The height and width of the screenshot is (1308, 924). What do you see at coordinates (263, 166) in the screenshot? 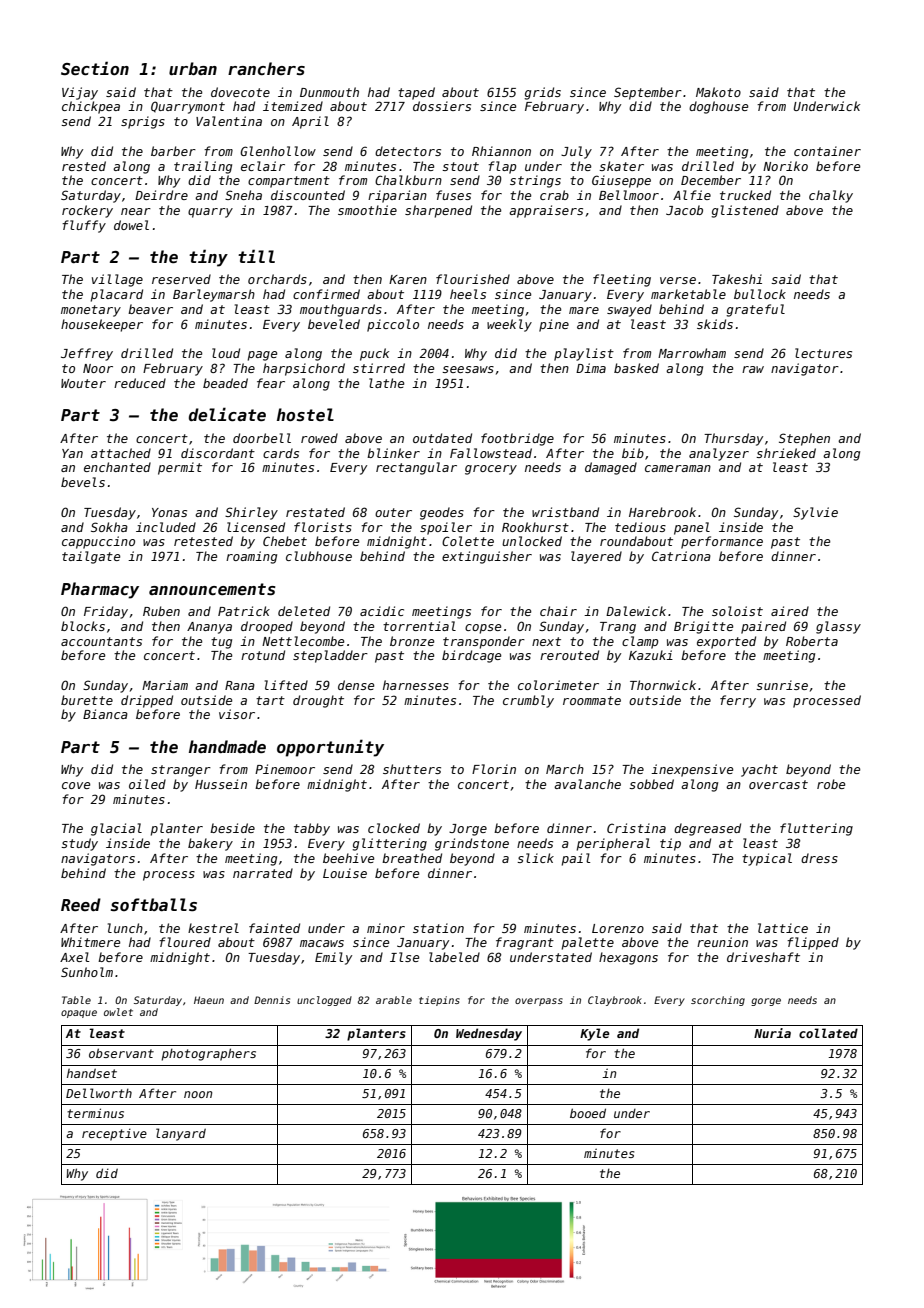
I see `eclair` at bounding box center [263, 166].
